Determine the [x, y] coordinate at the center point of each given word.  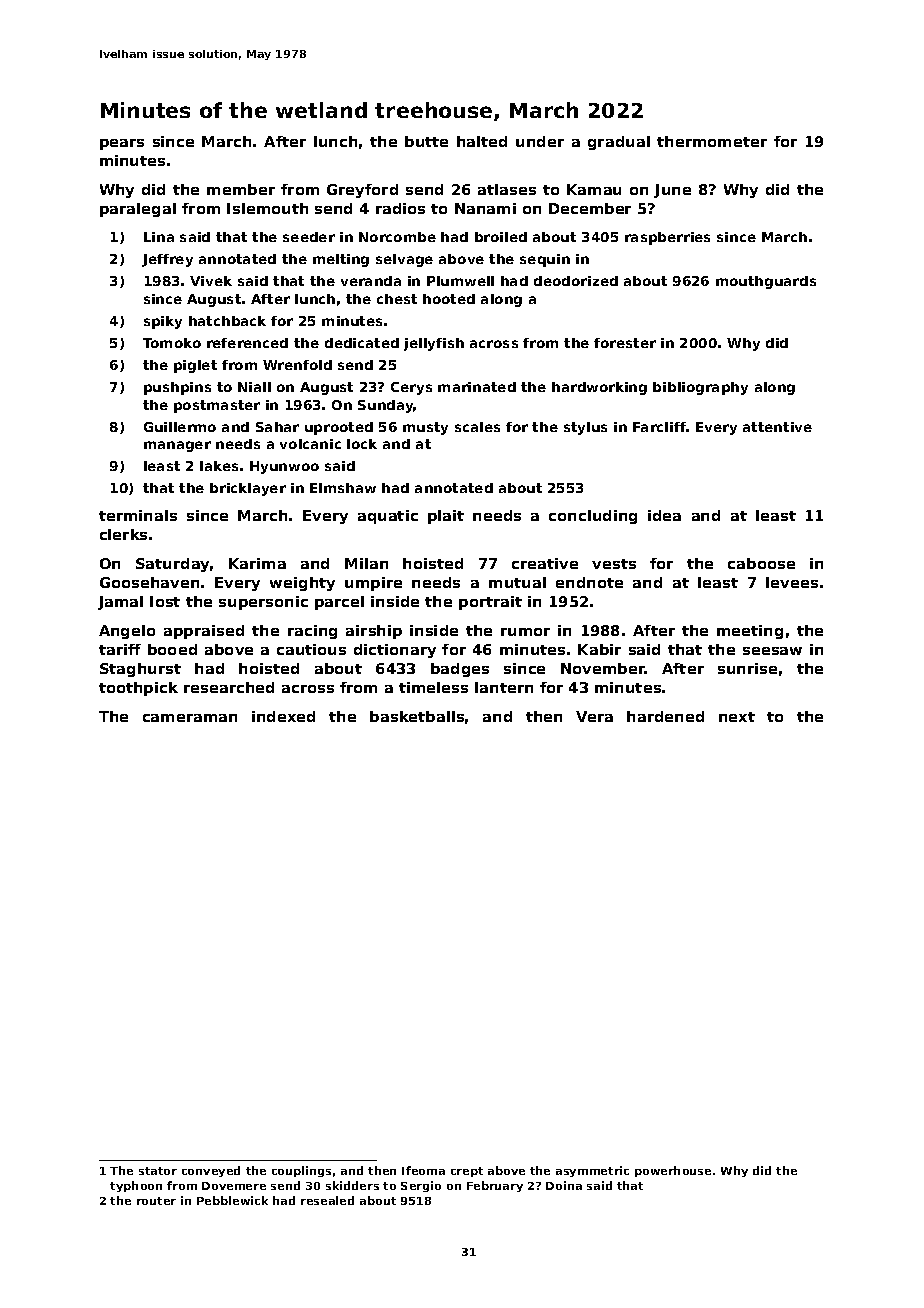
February [495, 1186]
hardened [665, 716]
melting [341, 260]
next [737, 717]
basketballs [417, 716]
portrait [490, 603]
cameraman [190, 718]
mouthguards [766, 282]
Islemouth [267, 208]
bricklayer [248, 489]
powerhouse [673, 1171]
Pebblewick [232, 1200]
